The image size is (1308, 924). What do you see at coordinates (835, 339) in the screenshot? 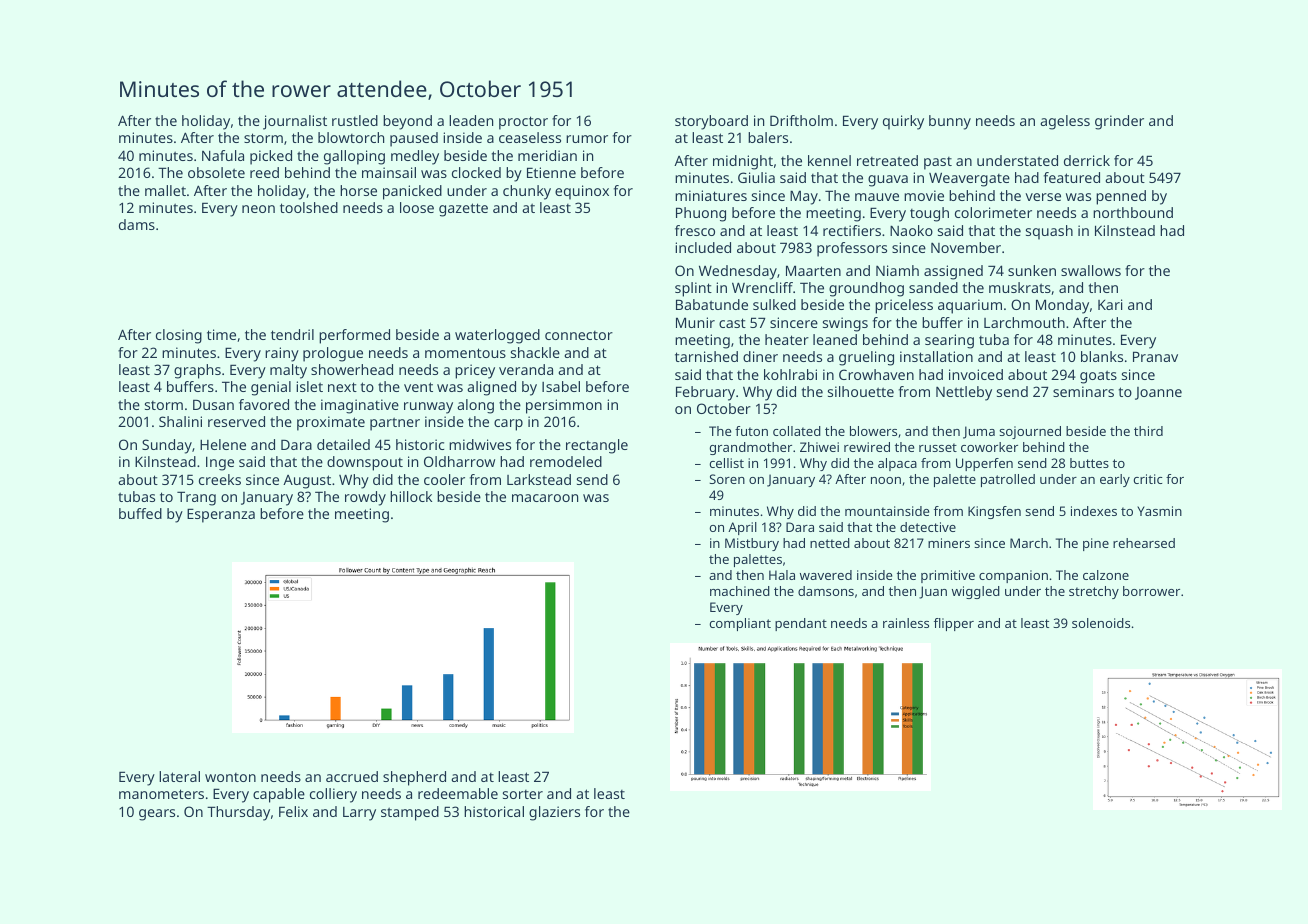
I see `leaned` at bounding box center [835, 339].
